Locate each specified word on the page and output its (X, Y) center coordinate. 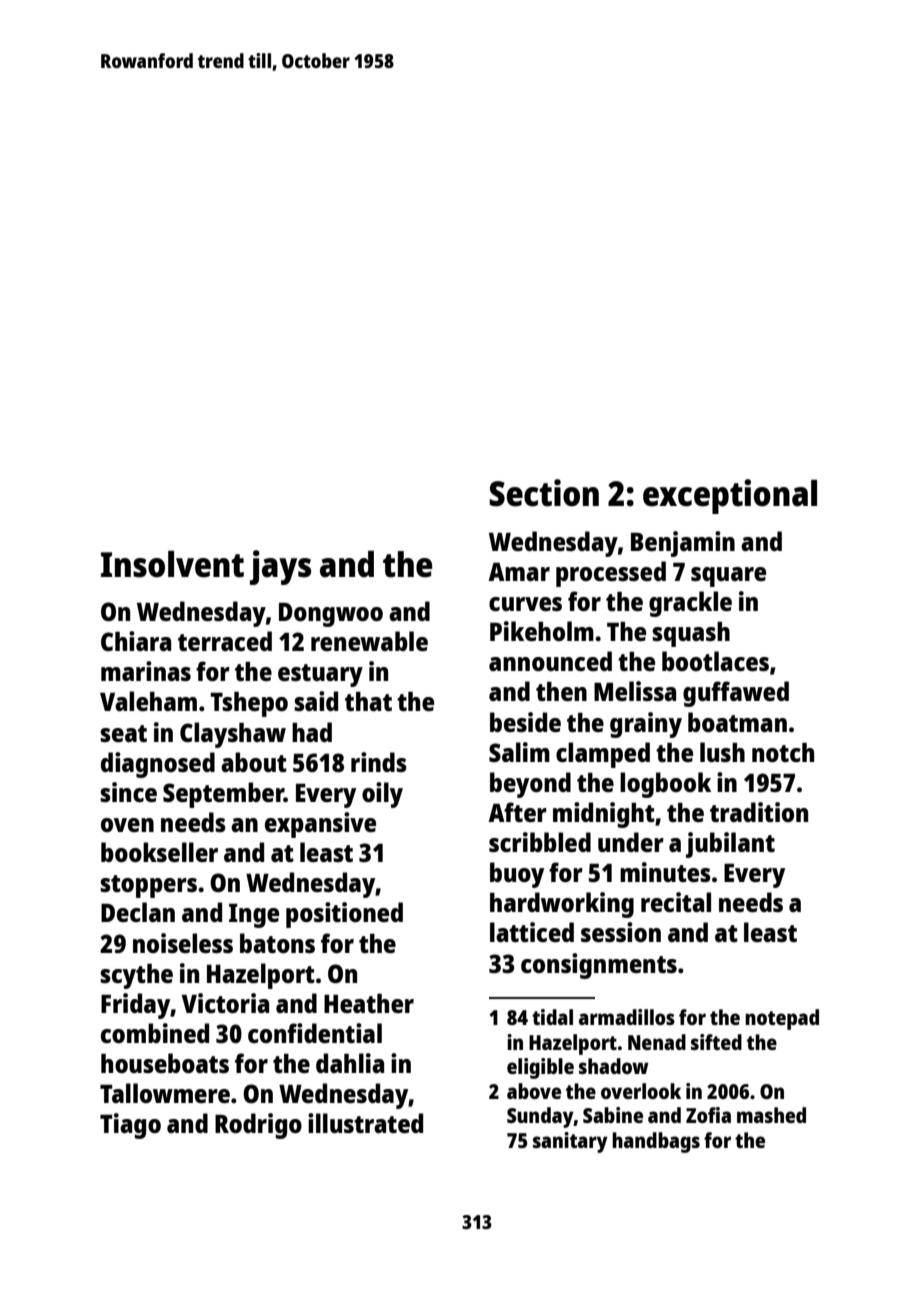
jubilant (730, 845)
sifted (716, 1042)
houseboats (165, 1063)
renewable (369, 641)
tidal (552, 1017)
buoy (517, 875)
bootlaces (715, 661)
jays (280, 567)
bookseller (159, 852)
